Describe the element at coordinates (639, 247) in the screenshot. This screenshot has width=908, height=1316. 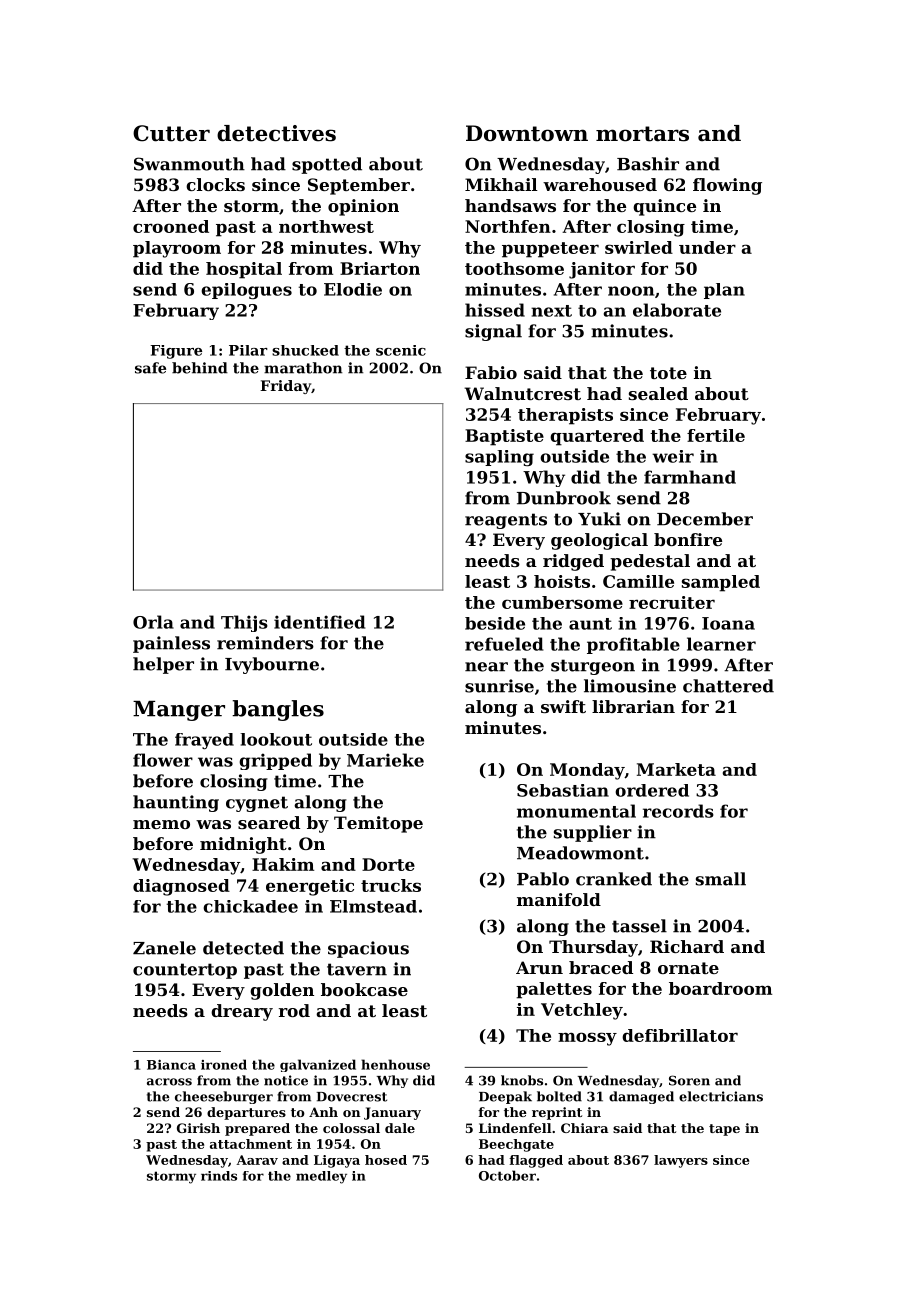
I see `swirled` at that location.
